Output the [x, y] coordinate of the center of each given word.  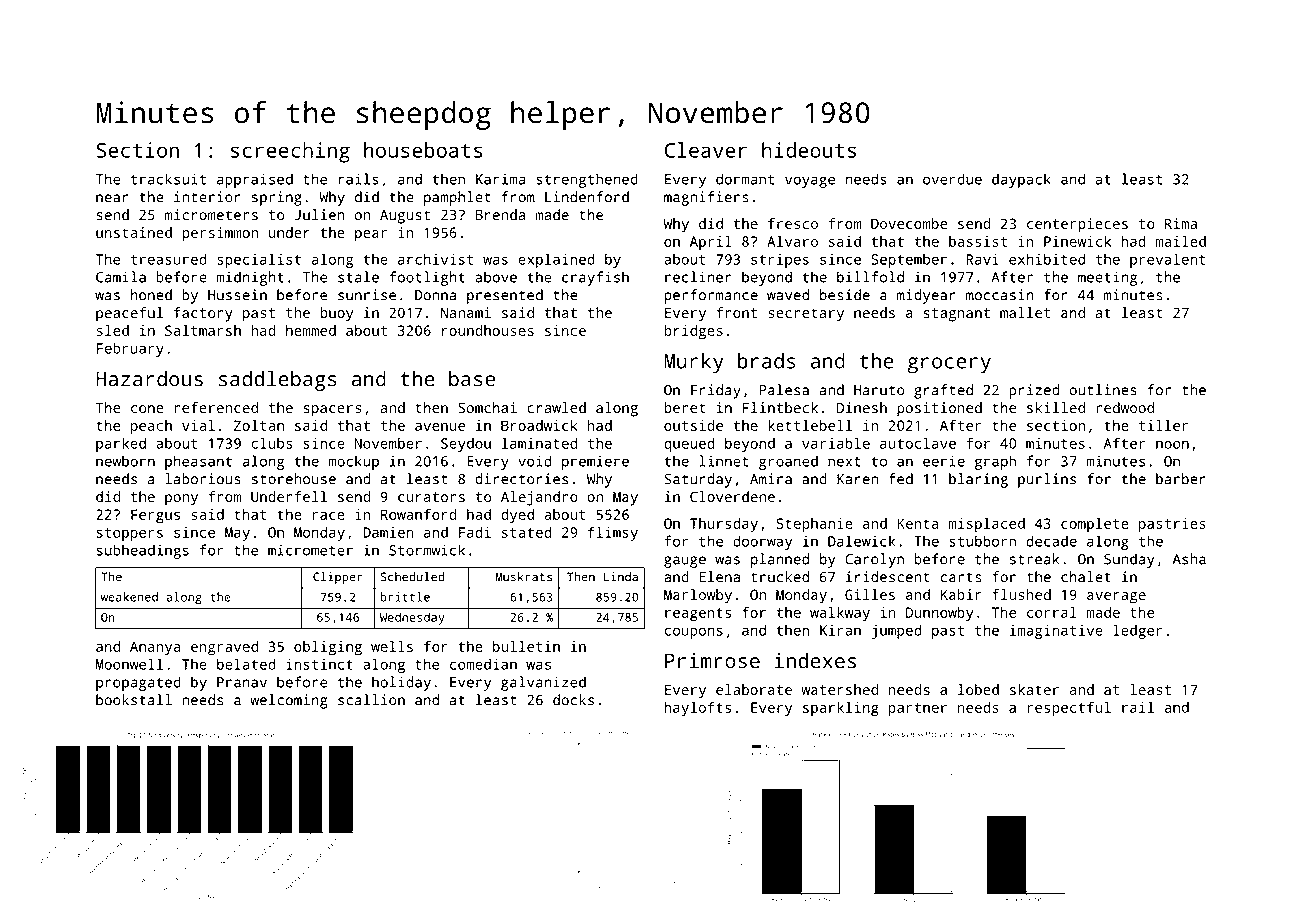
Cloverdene [732, 496]
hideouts [809, 150]
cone [147, 409]
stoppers [130, 534]
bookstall [134, 700]
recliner [698, 277]
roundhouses [488, 330]
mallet [1025, 312]
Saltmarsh [203, 330]
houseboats [423, 150]
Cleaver [706, 150]
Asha [1189, 559]
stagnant [957, 315]
